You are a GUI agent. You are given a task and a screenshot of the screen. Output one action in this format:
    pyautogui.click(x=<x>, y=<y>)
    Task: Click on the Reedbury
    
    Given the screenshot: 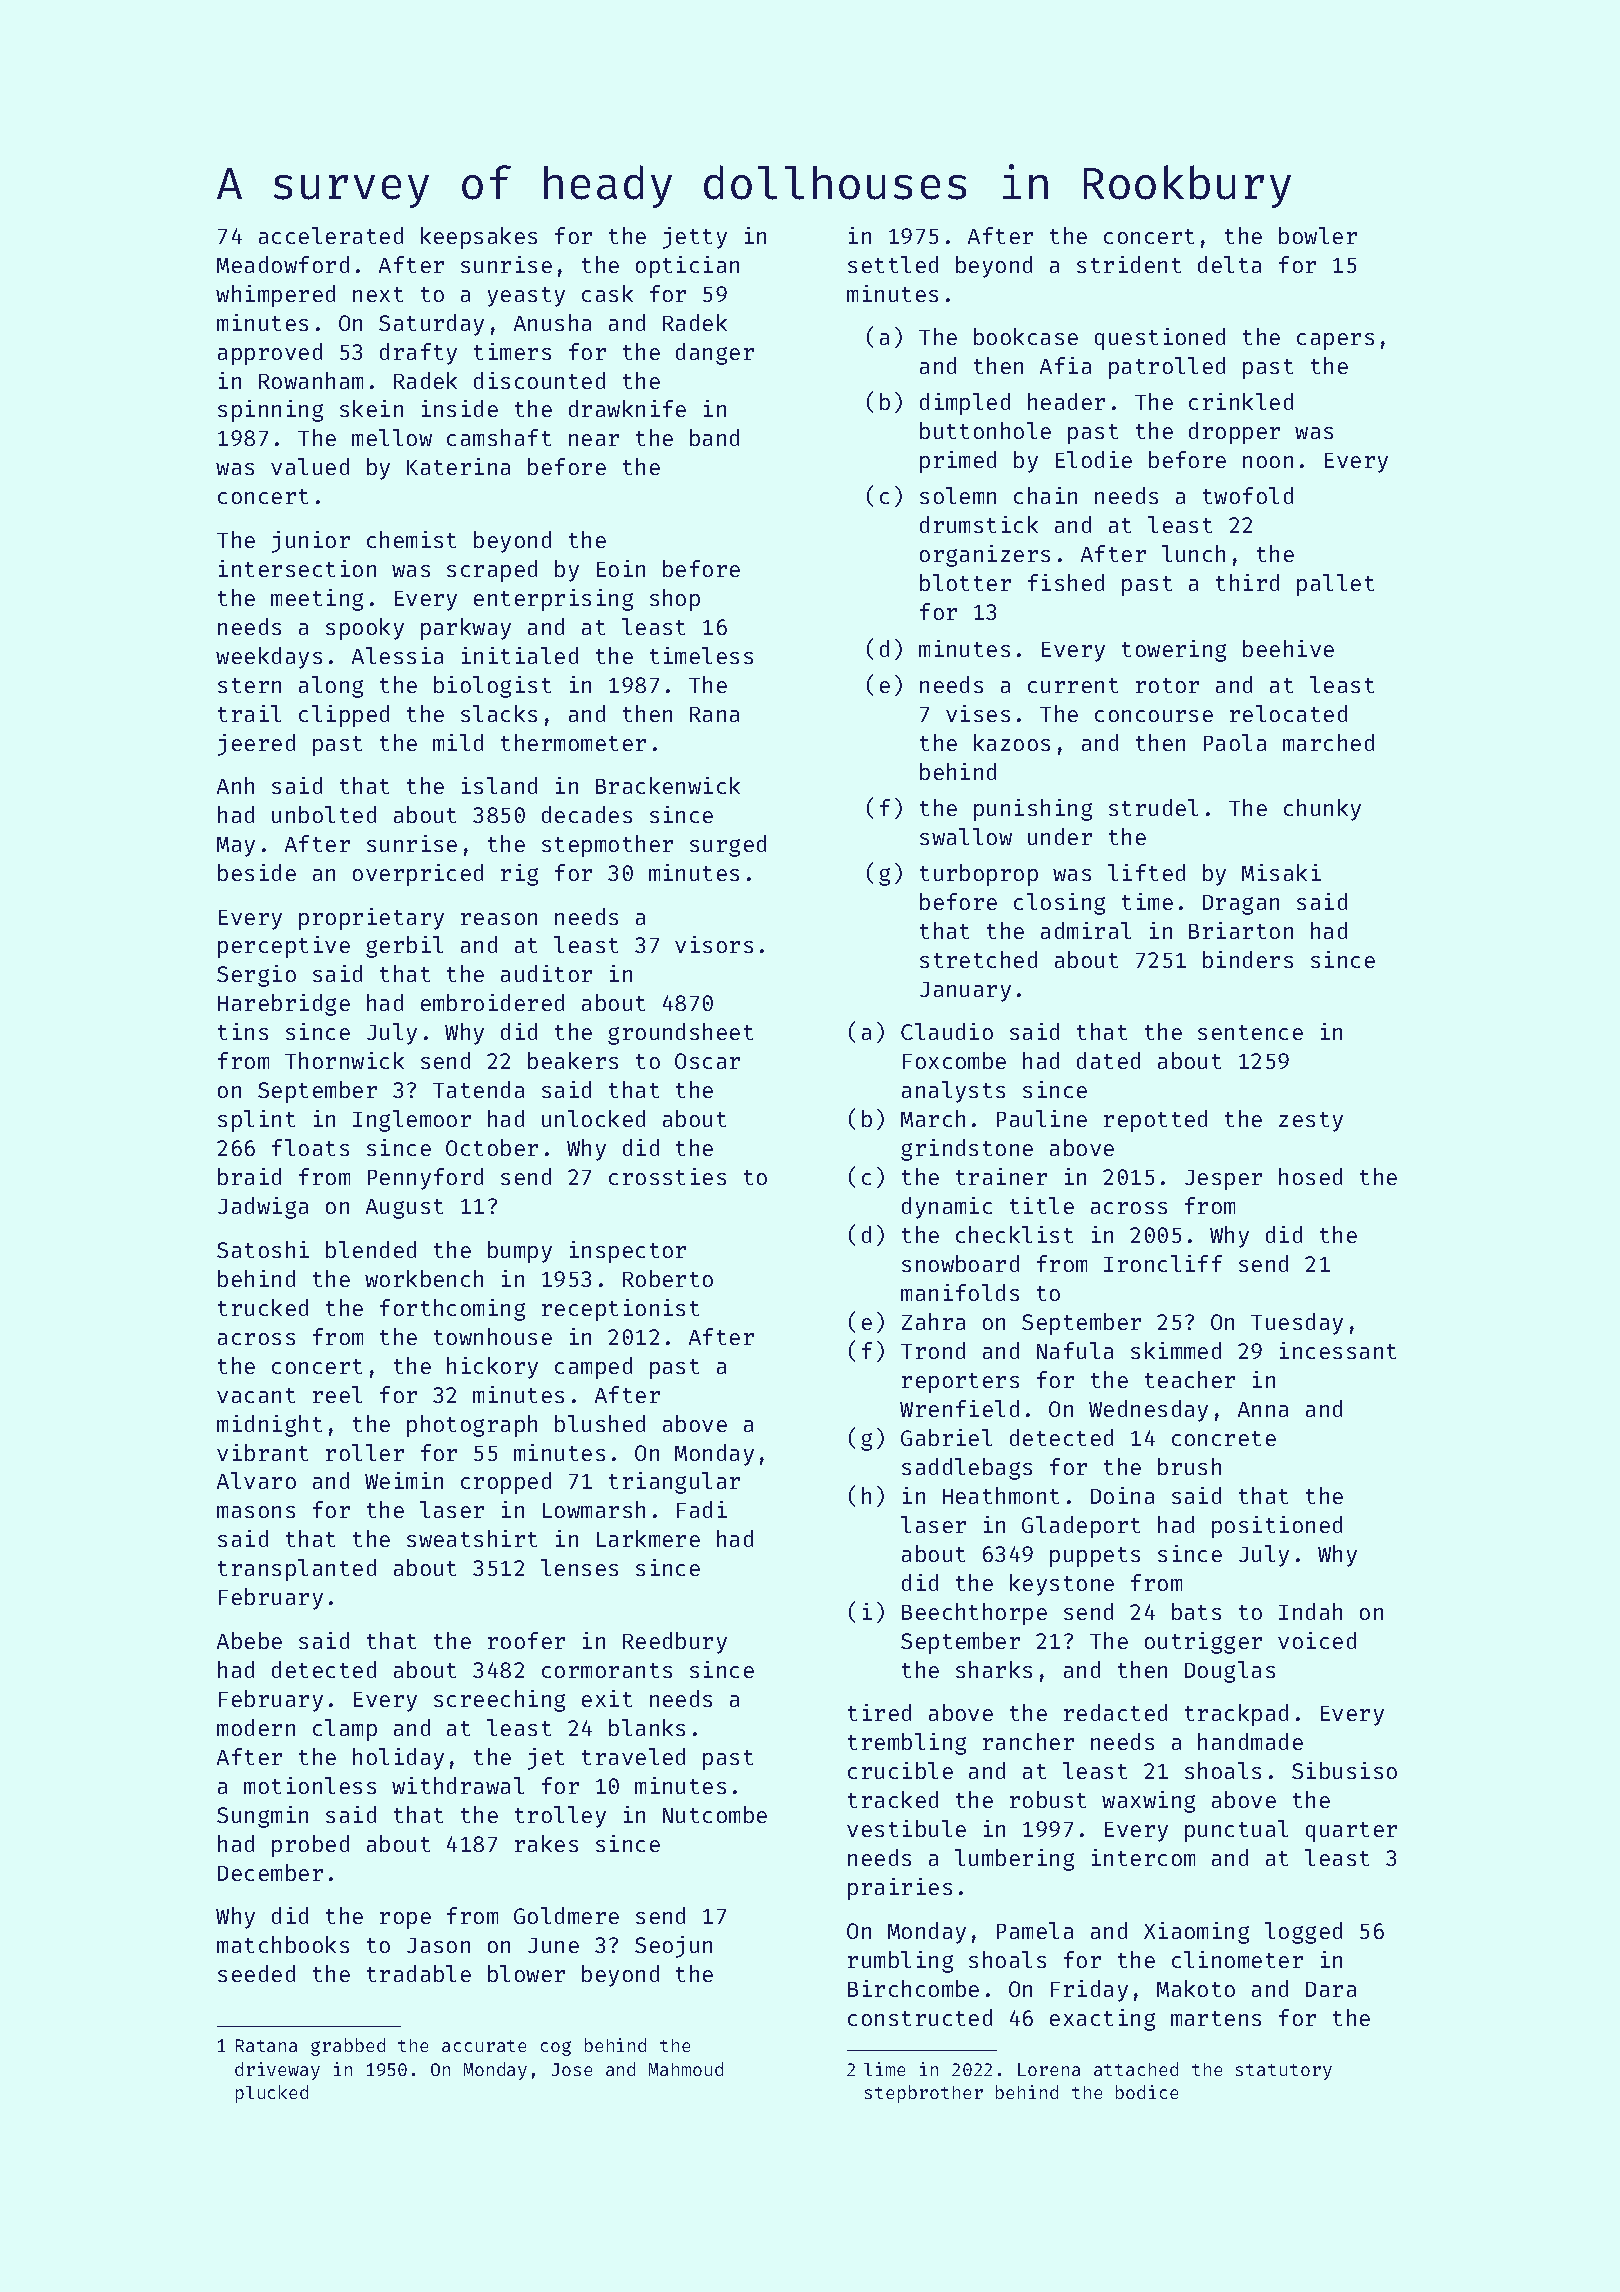 What is the action you would take?
    pyautogui.click(x=675, y=1643)
